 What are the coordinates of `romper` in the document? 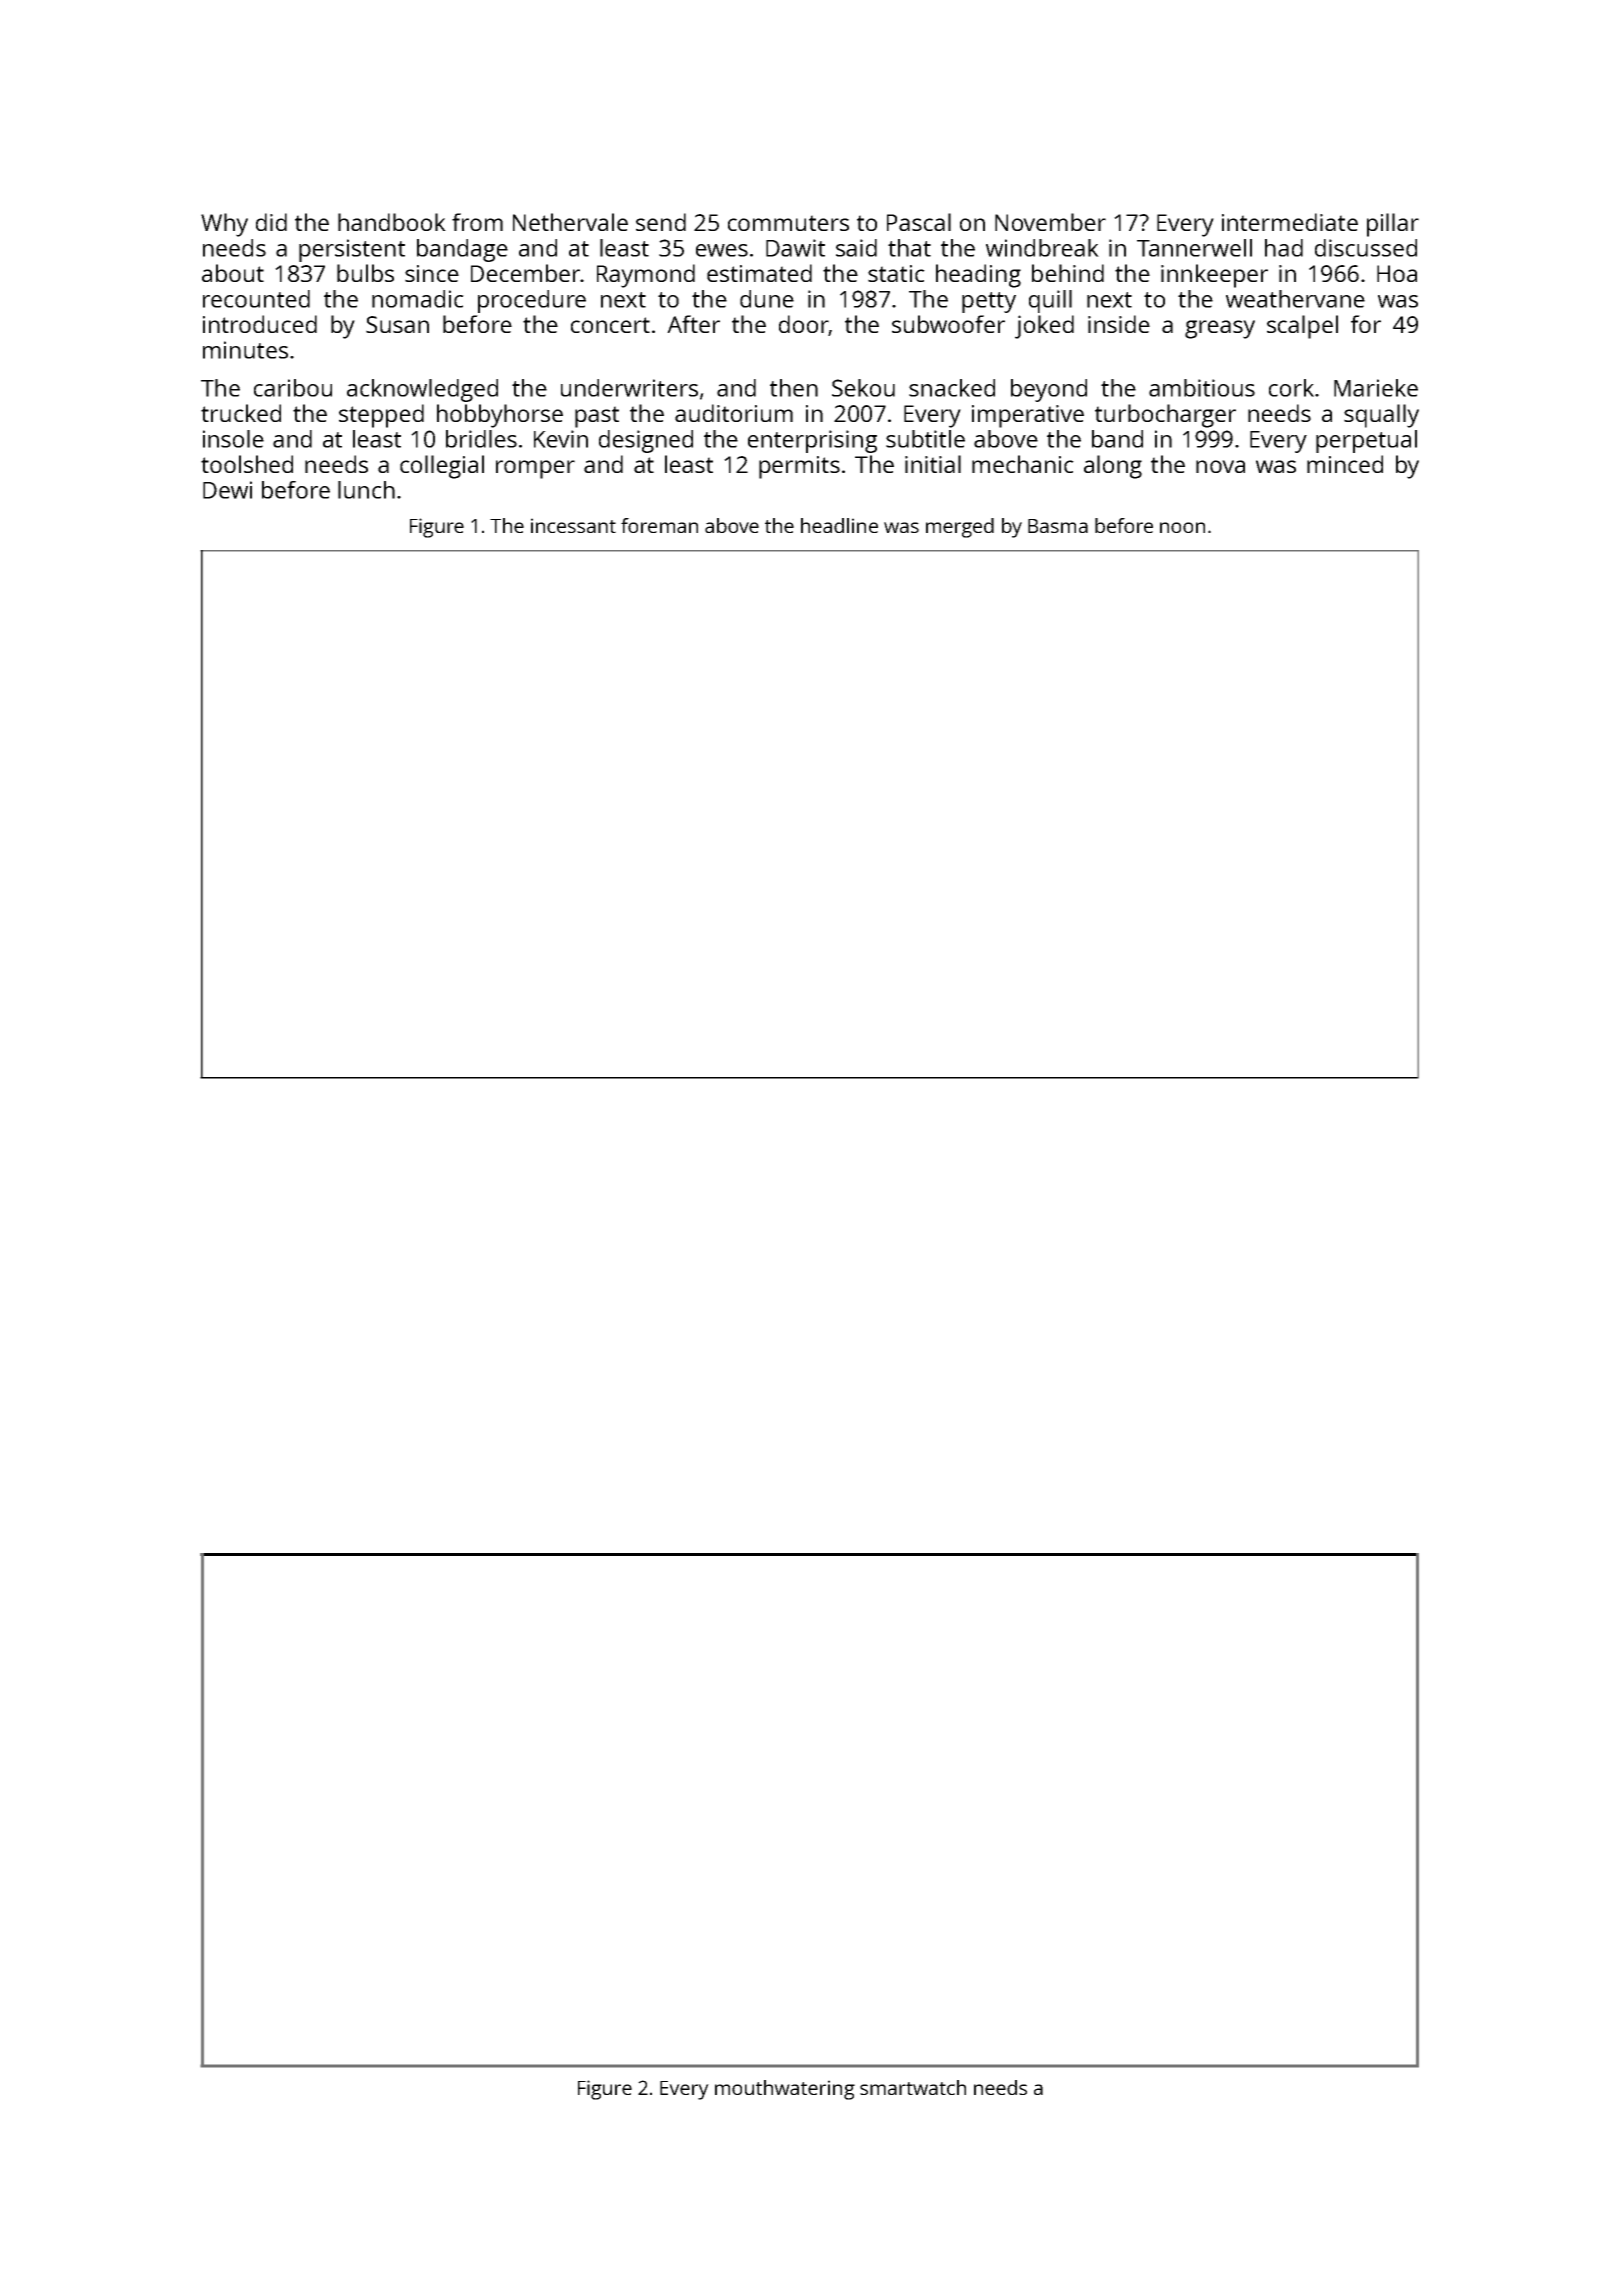 It's located at (535, 469).
